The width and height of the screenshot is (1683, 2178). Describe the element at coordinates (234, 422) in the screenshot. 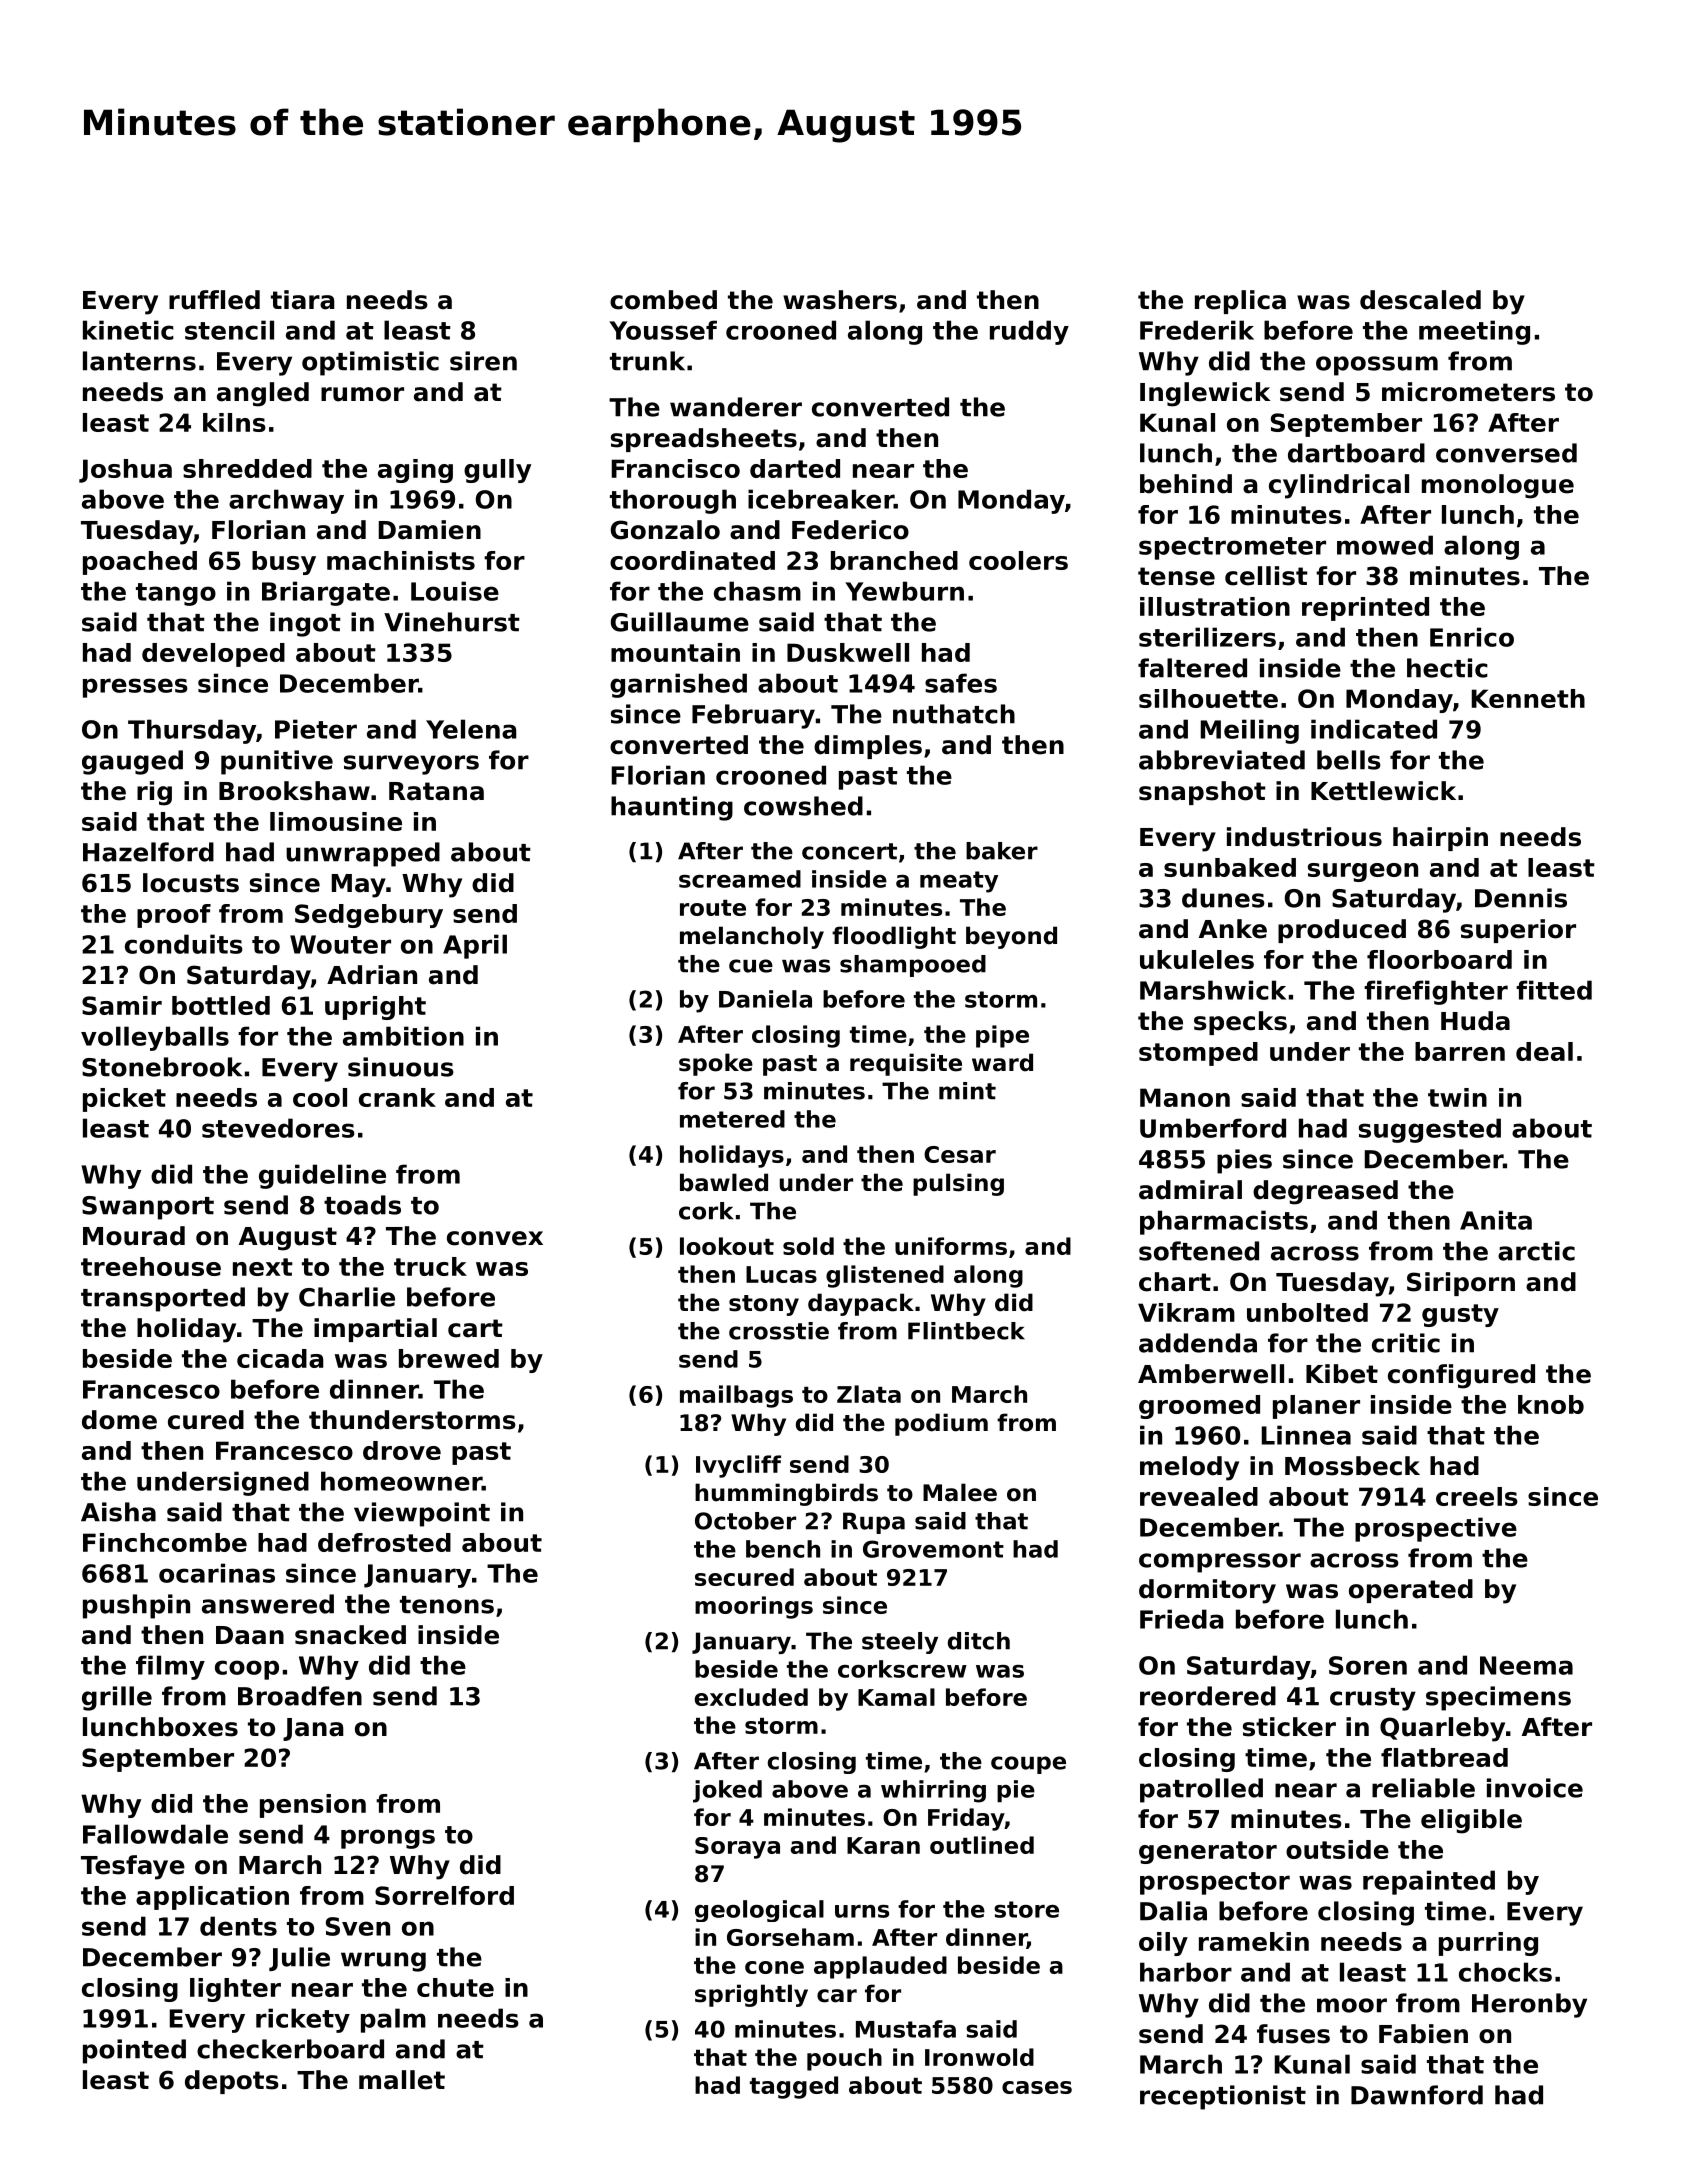

I see `kilns` at that location.
